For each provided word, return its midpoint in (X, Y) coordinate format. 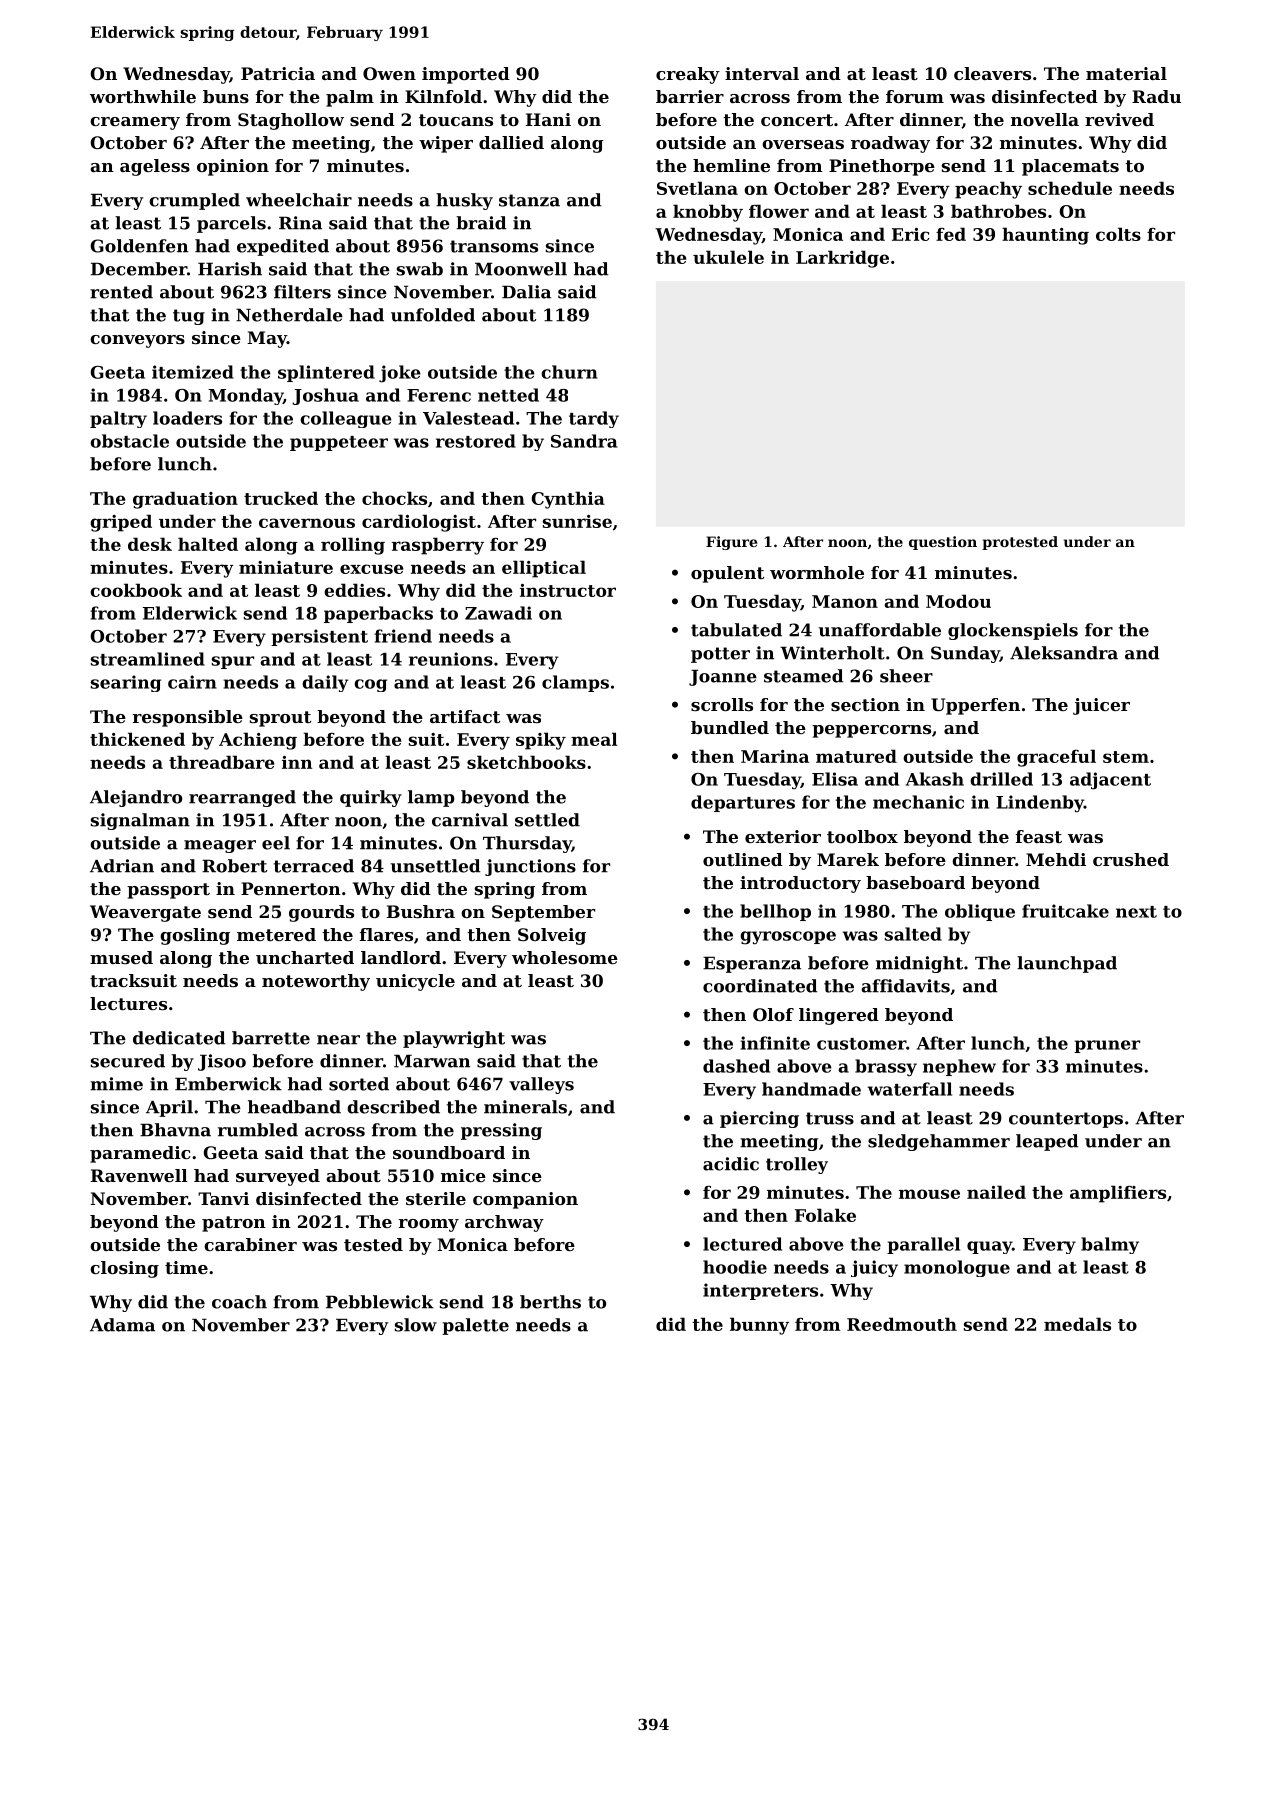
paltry (118, 419)
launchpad (1067, 964)
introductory (800, 884)
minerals (525, 1107)
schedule (1070, 188)
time (186, 1267)
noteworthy (316, 982)
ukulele (728, 257)
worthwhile (143, 96)
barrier (690, 96)
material (1126, 73)
